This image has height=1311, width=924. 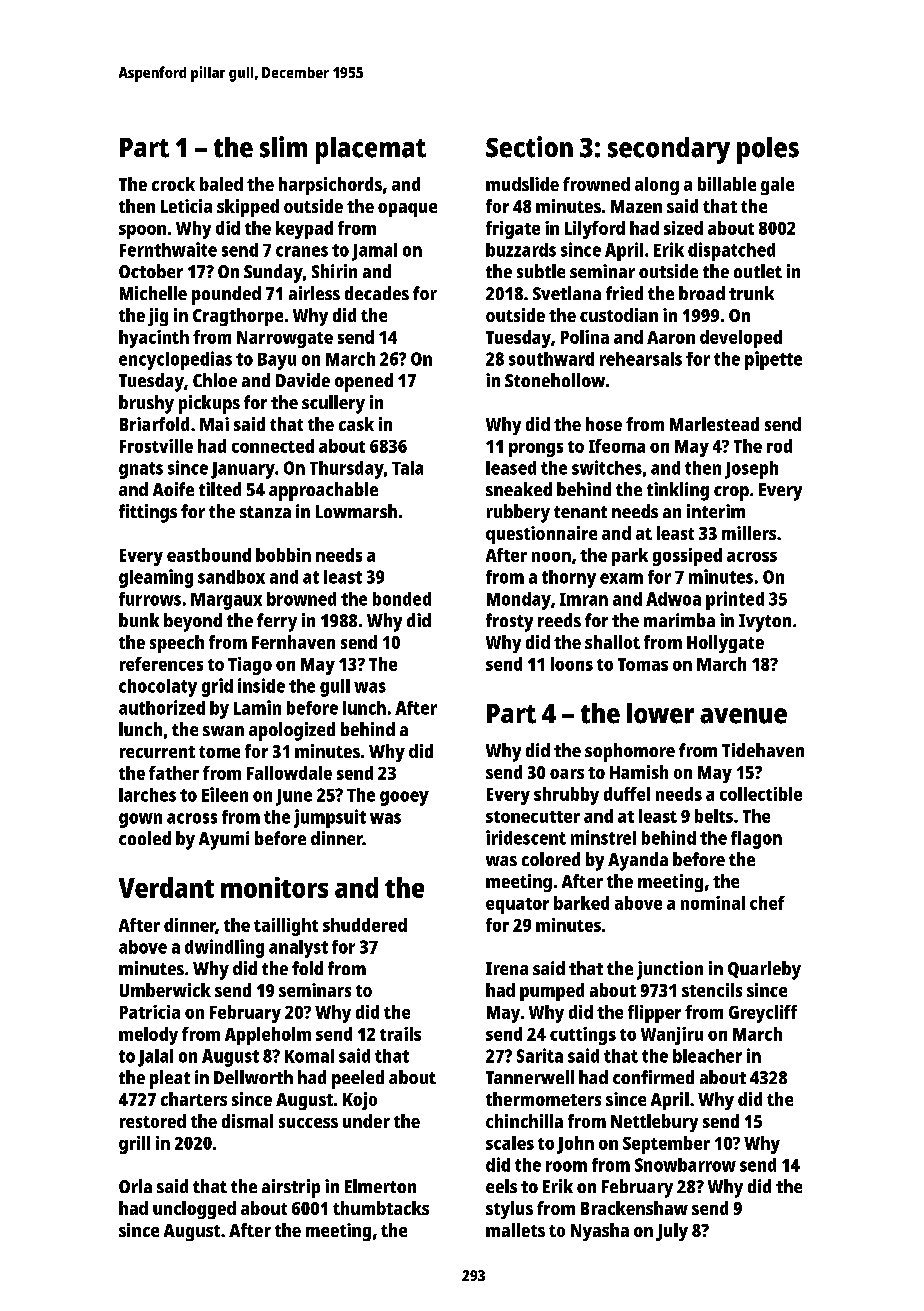 I want to click on lower, so click(x=660, y=713).
